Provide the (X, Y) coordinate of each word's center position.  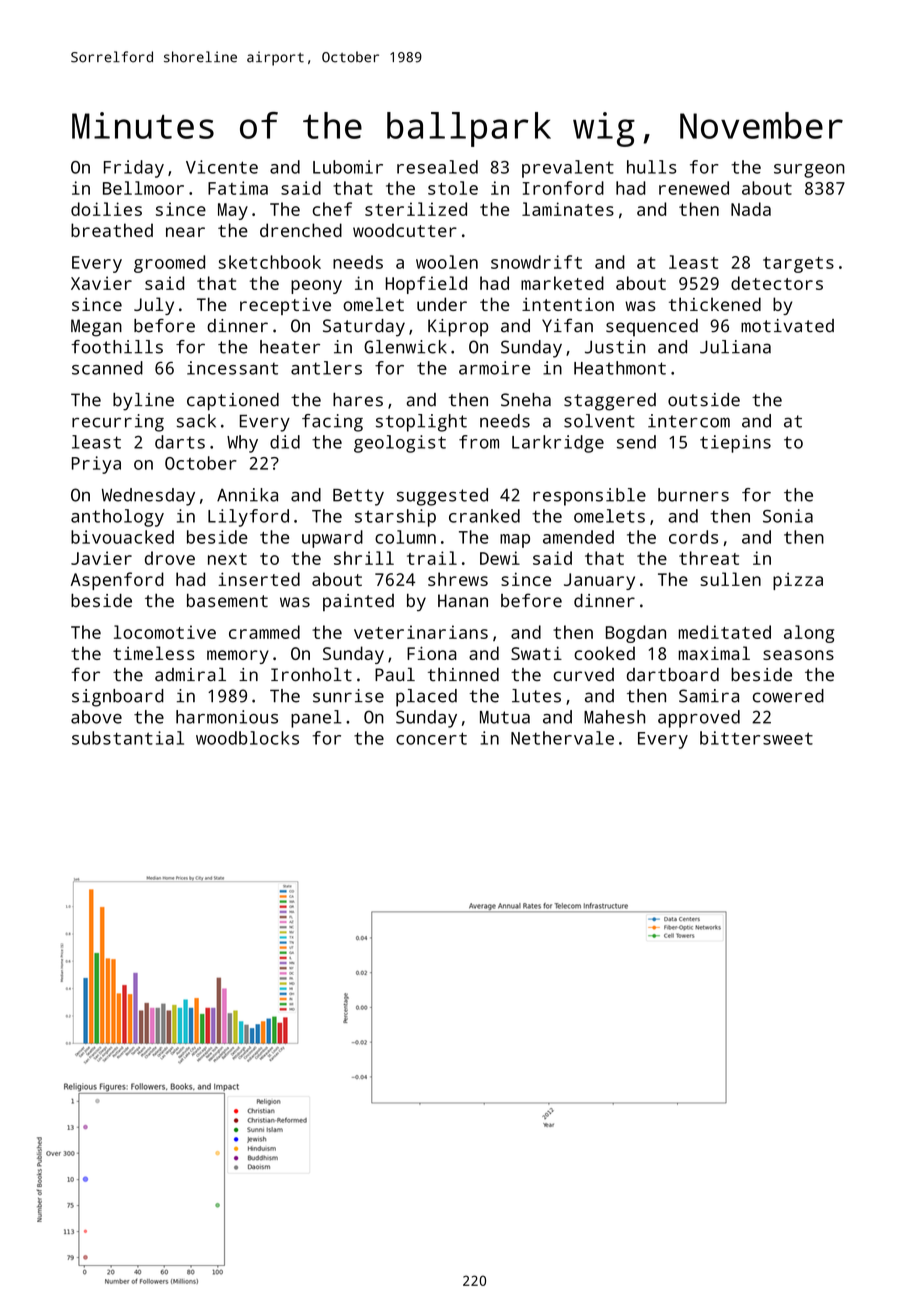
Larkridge (558, 444)
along (809, 634)
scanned (107, 368)
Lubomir (348, 167)
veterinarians (421, 632)
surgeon (809, 171)
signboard (118, 698)
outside (704, 400)
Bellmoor (143, 188)
